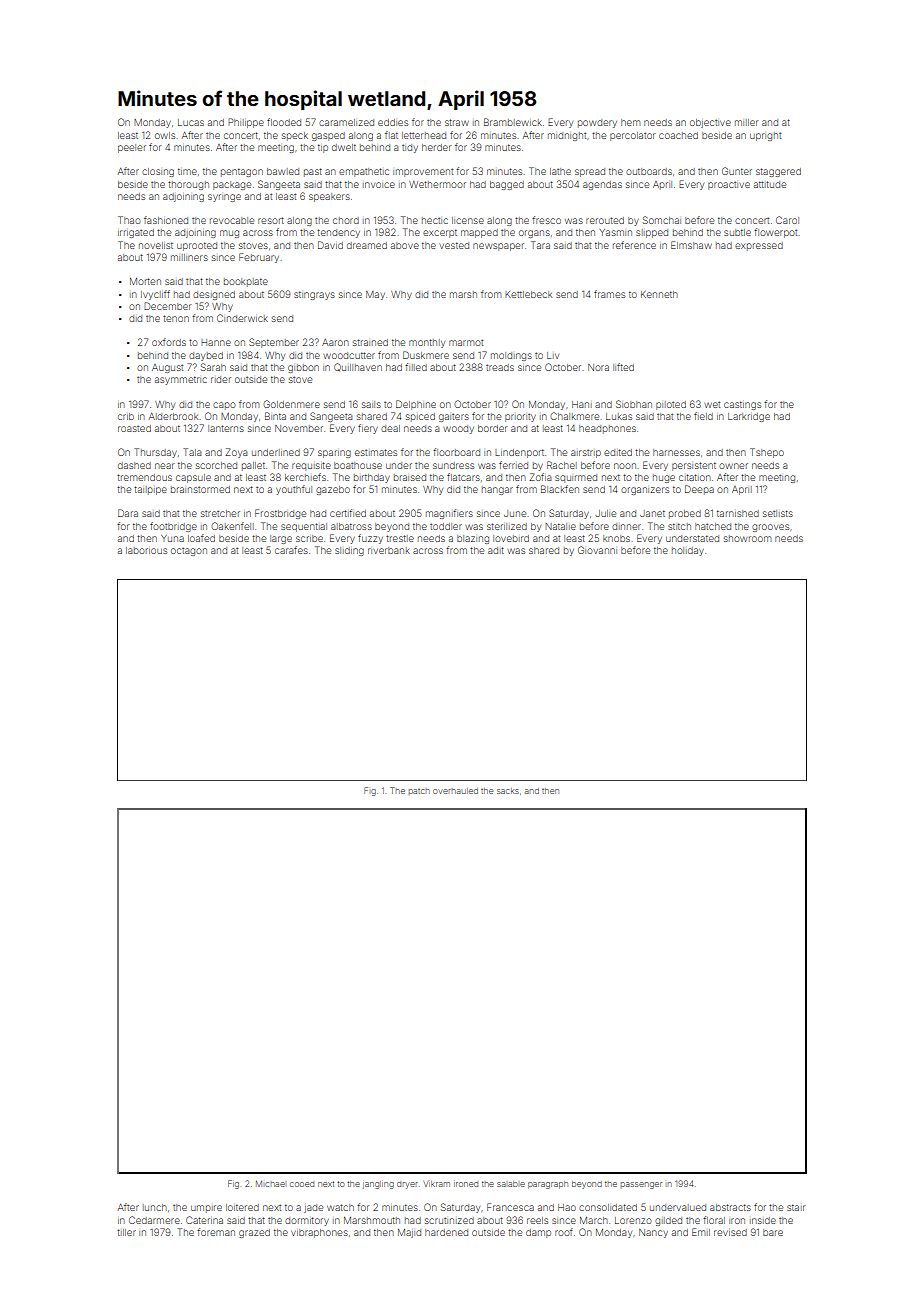  Describe the element at coordinates (457, 122) in the screenshot. I see `straw` at that location.
